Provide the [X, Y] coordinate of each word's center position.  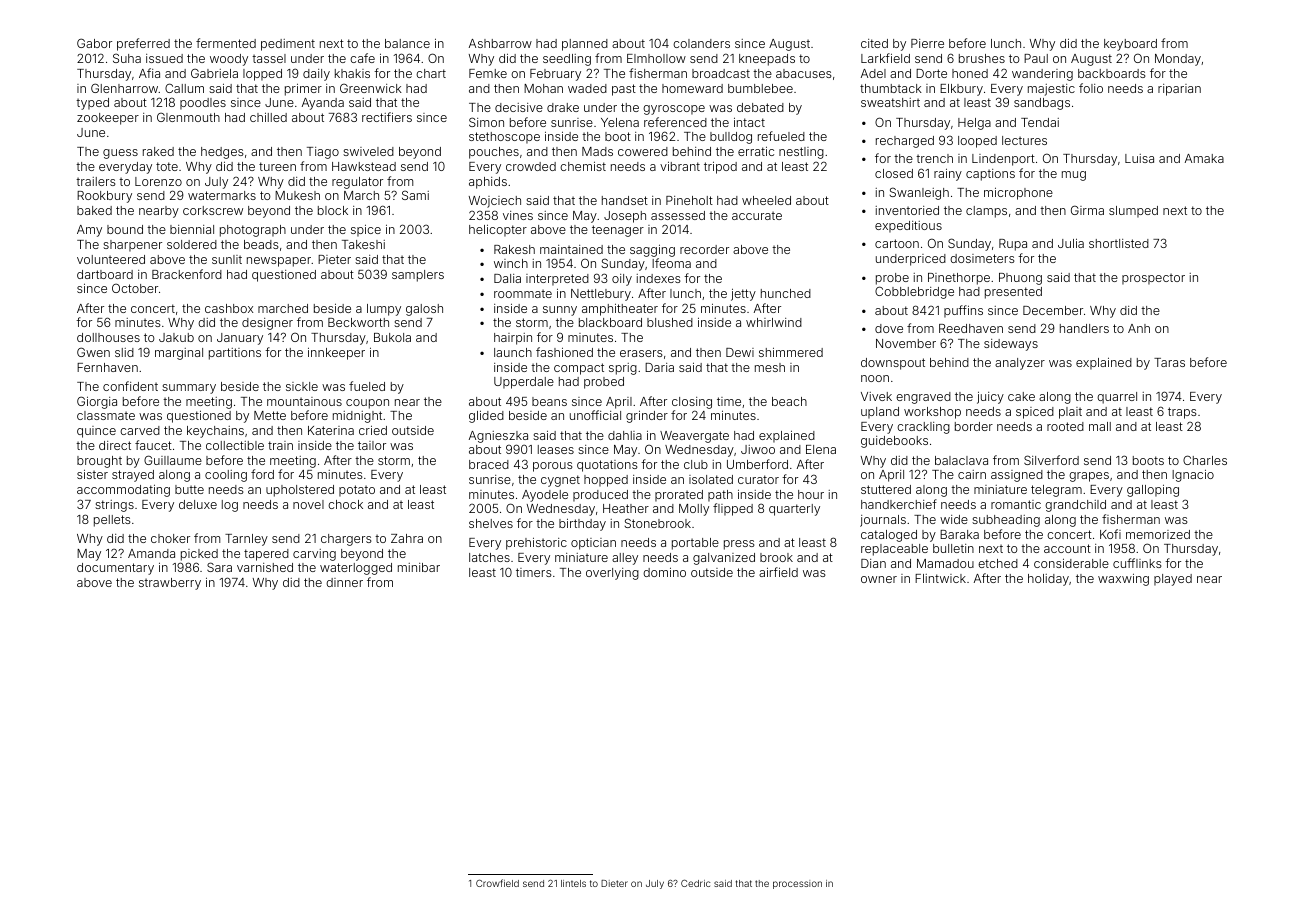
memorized [1158, 534]
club [696, 464]
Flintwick [940, 578]
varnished [265, 567]
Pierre [927, 43]
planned [585, 45]
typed [92, 104]
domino [664, 572]
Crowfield [497, 883]
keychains [215, 432]
